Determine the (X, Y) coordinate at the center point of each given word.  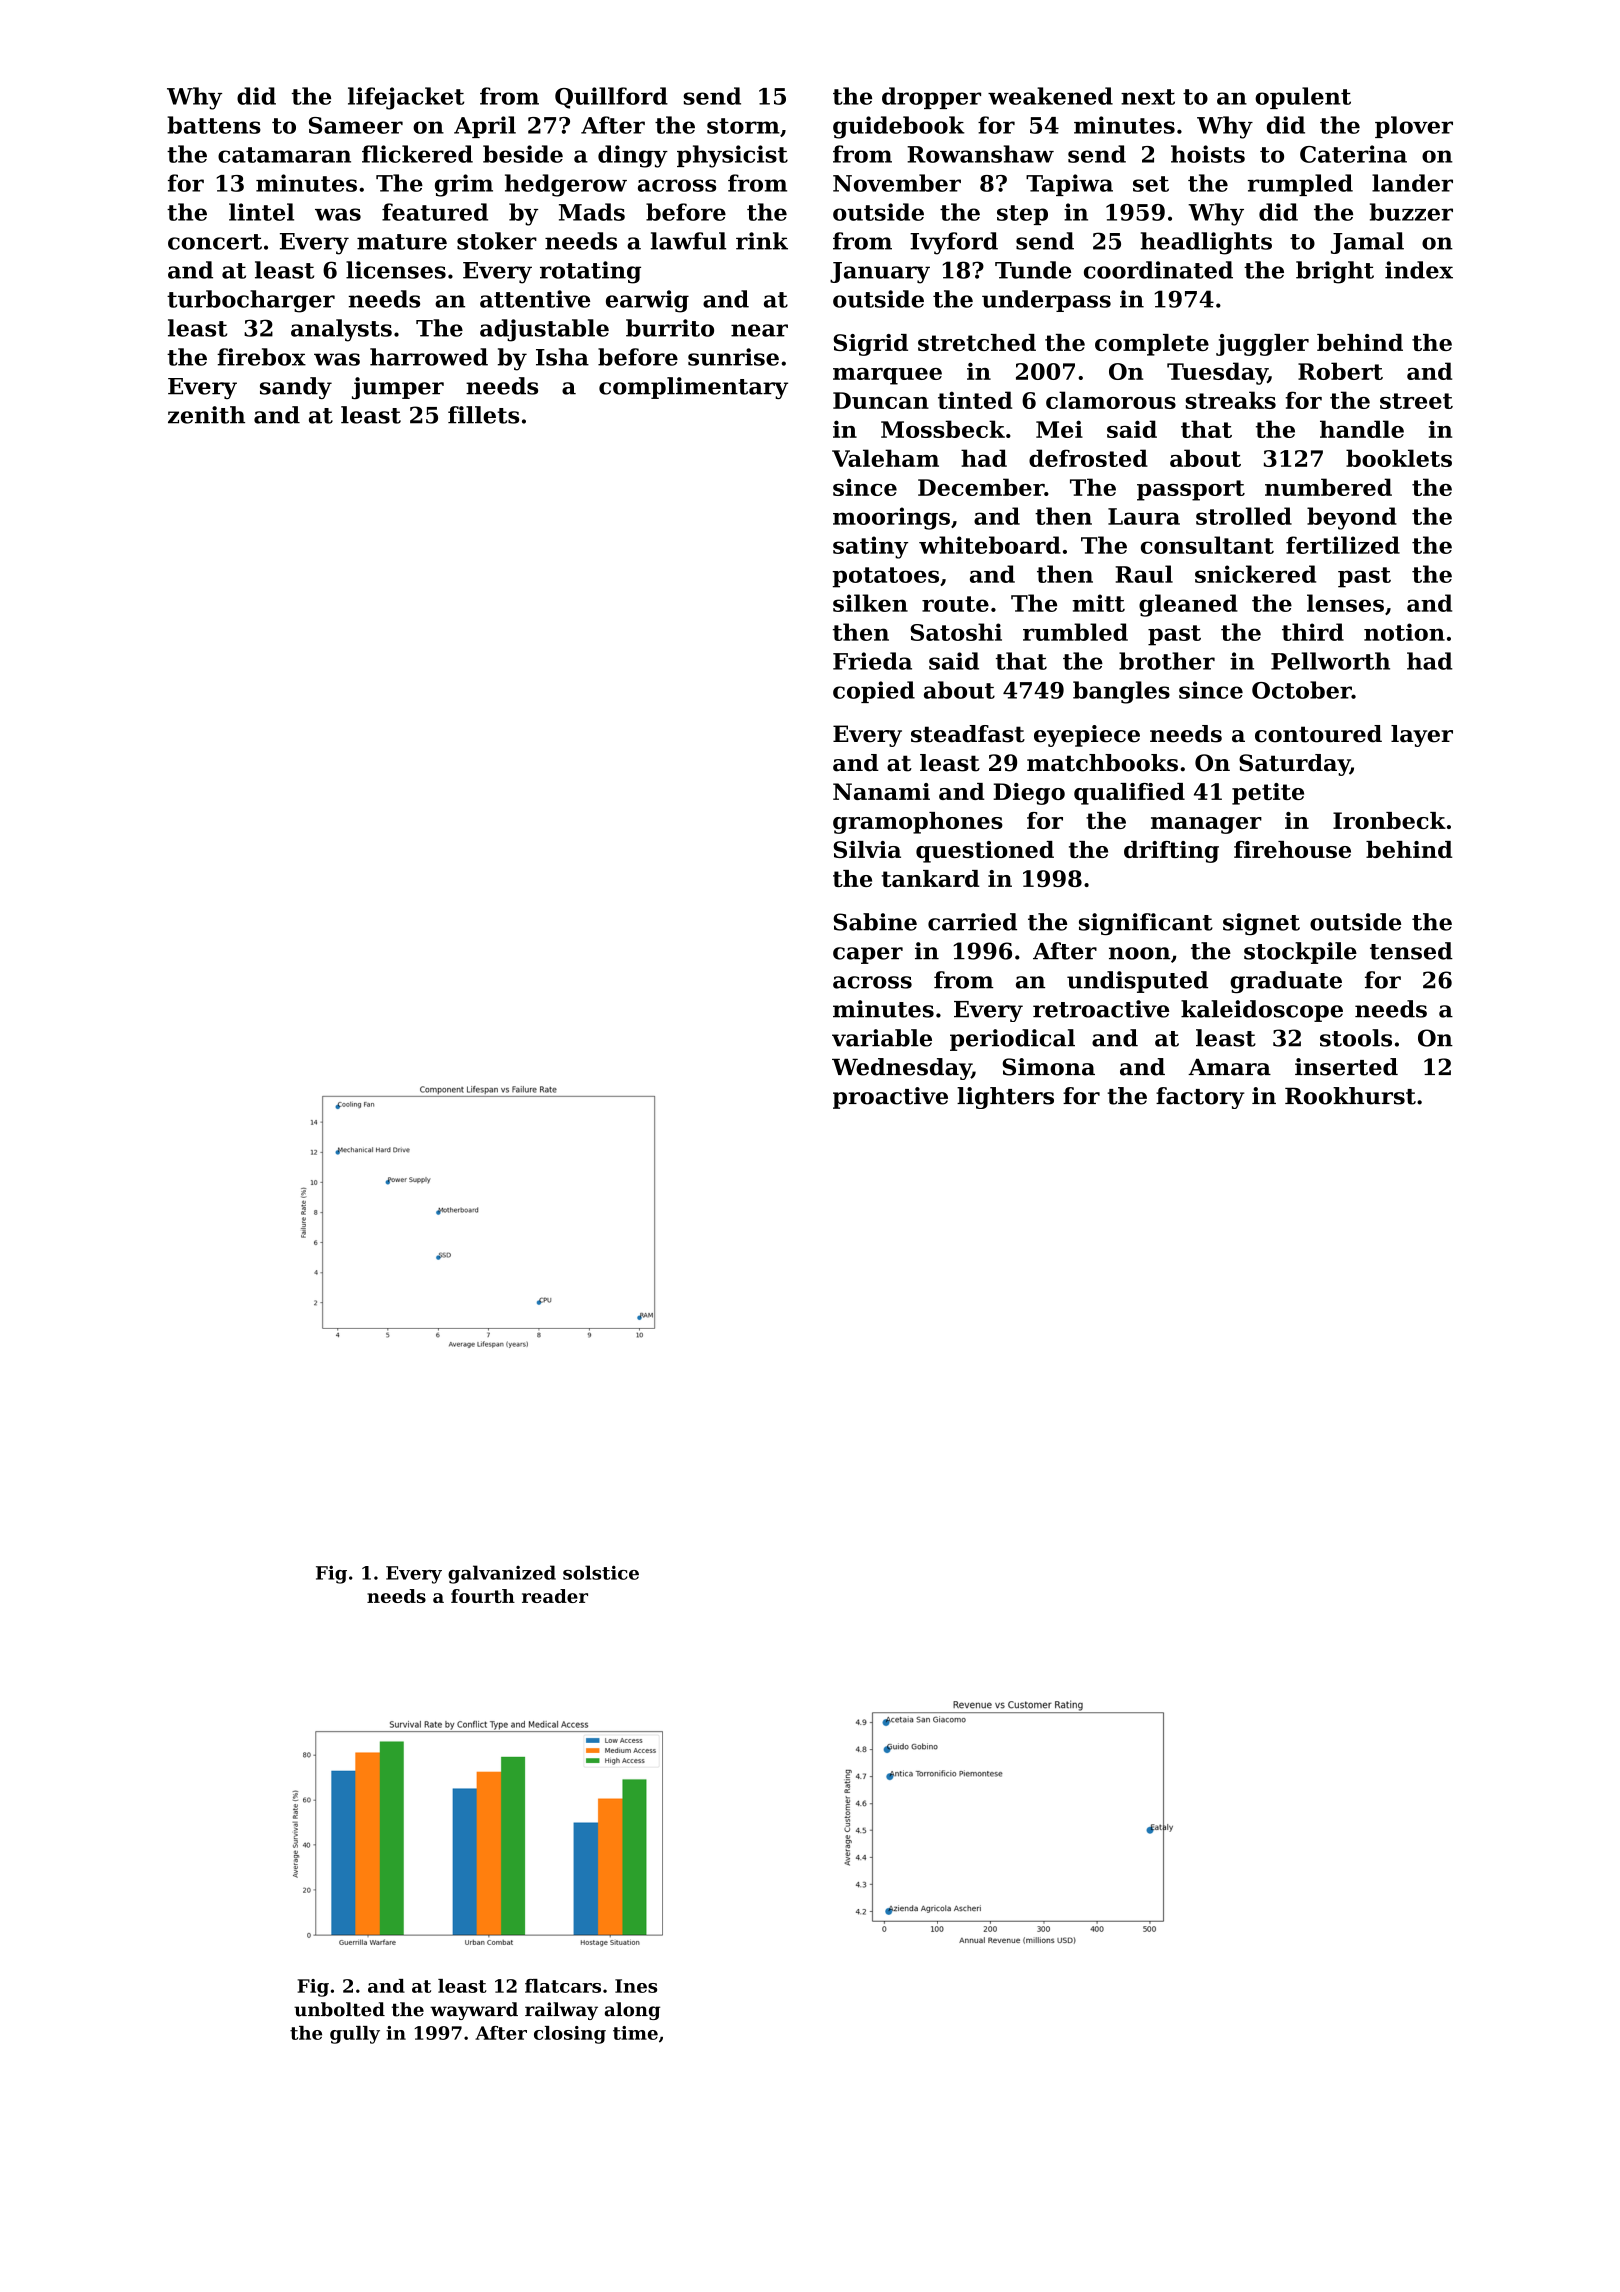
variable (882, 1038)
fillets (483, 415)
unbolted (339, 2009)
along (632, 2011)
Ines (636, 1986)
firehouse (1292, 849)
